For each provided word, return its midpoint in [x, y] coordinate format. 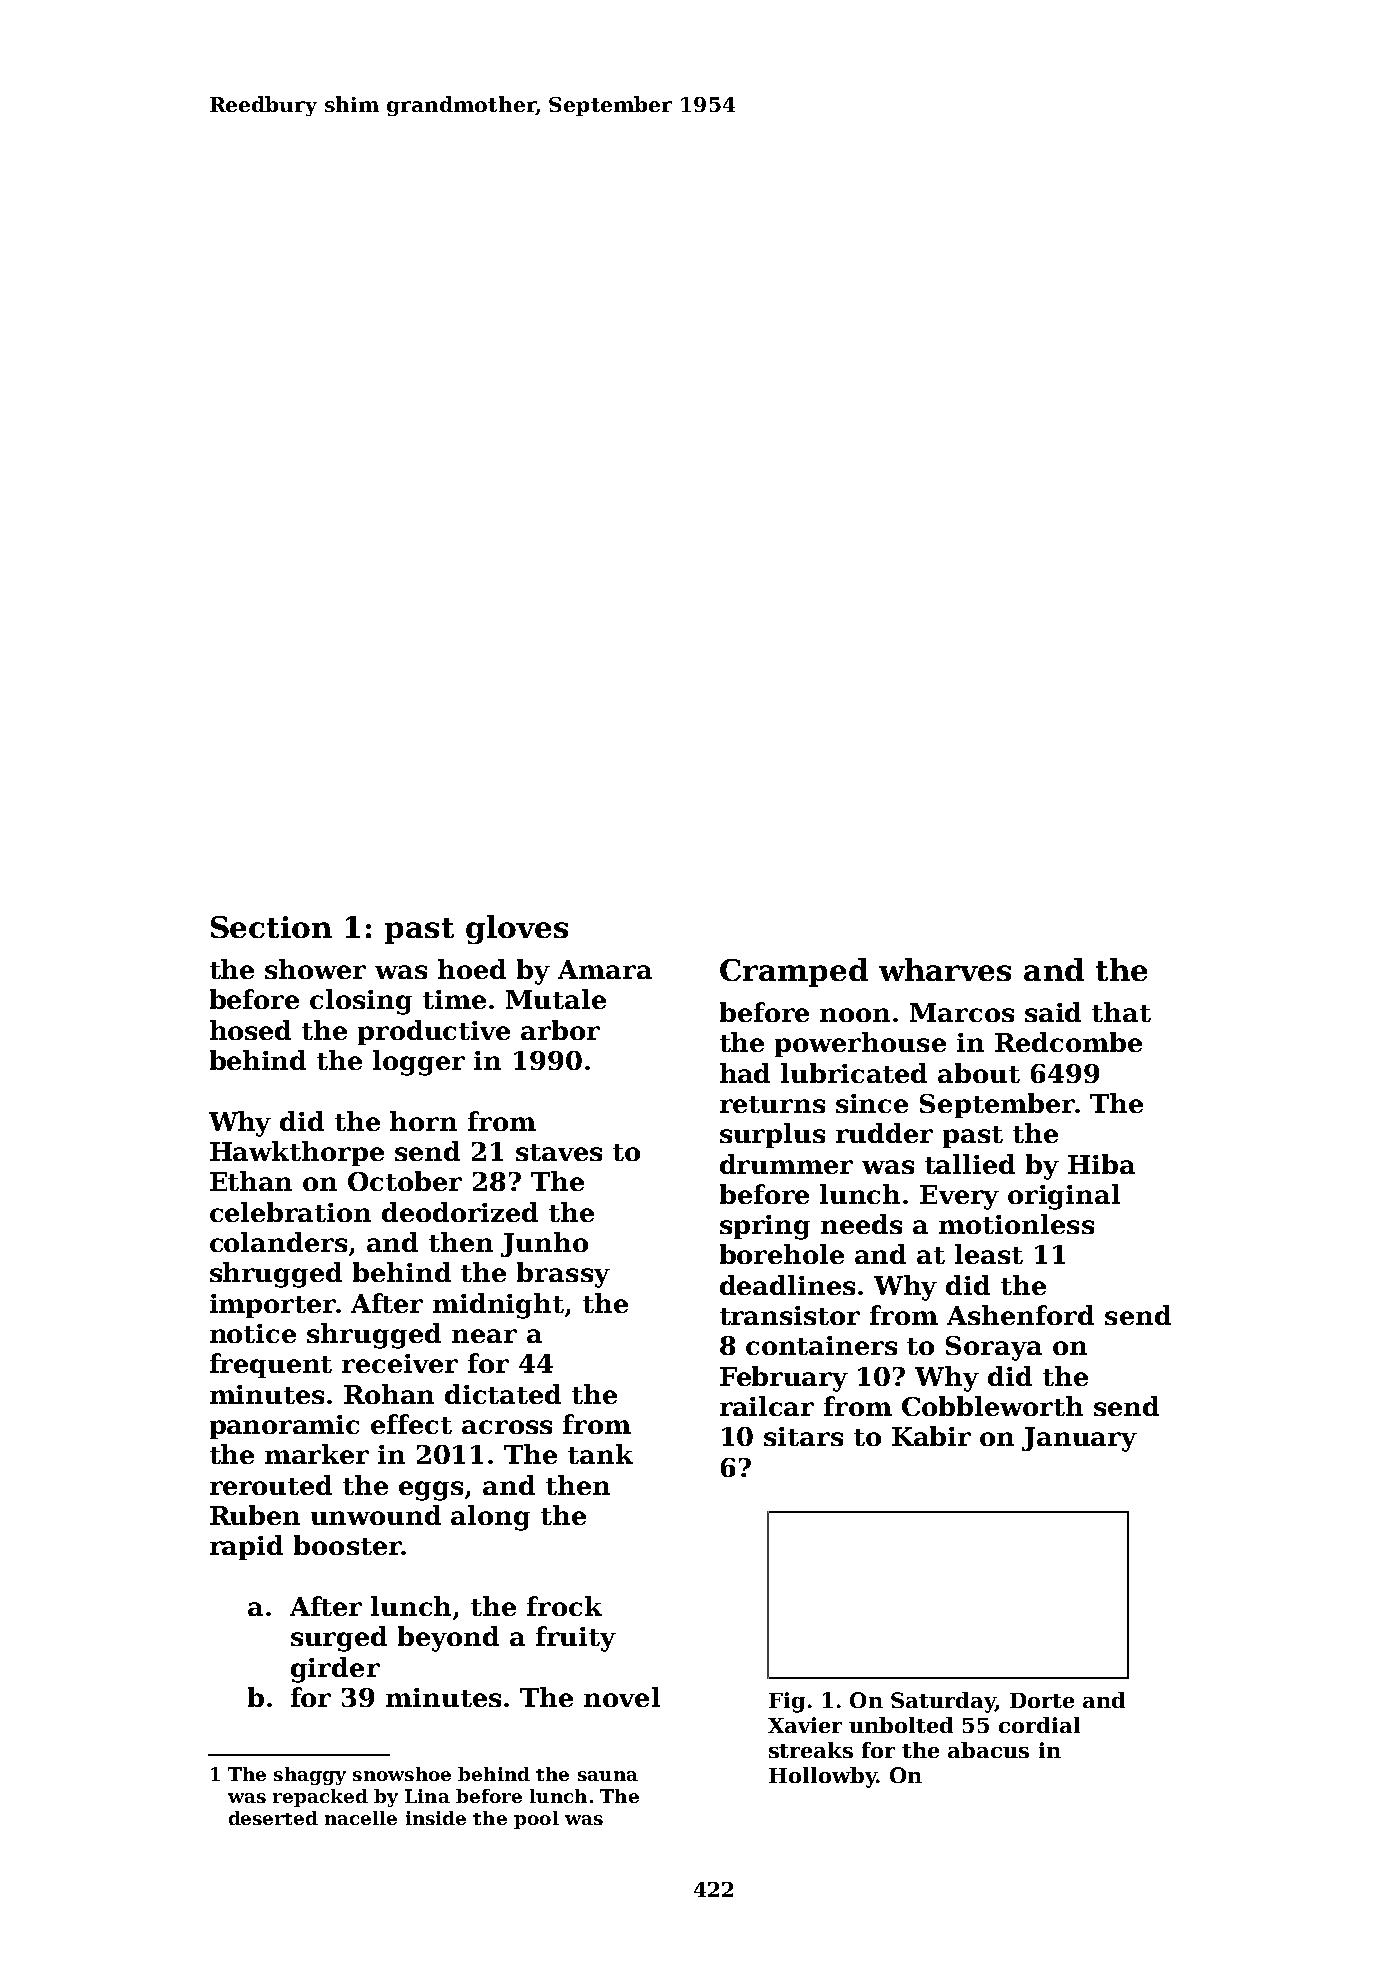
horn [423, 1121]
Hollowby [823, 1777]
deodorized [460, 1212]
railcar [767, 1406]
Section [271, 927]
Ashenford [1020, 1315]
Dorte [1042, 1700]
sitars [803, 1436]
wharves [945, 969]
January [1079, 1439]
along [490, 1518]
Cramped [794, 972]
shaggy [310, 1776]
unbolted [901, 1725]
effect [411, 1424]
